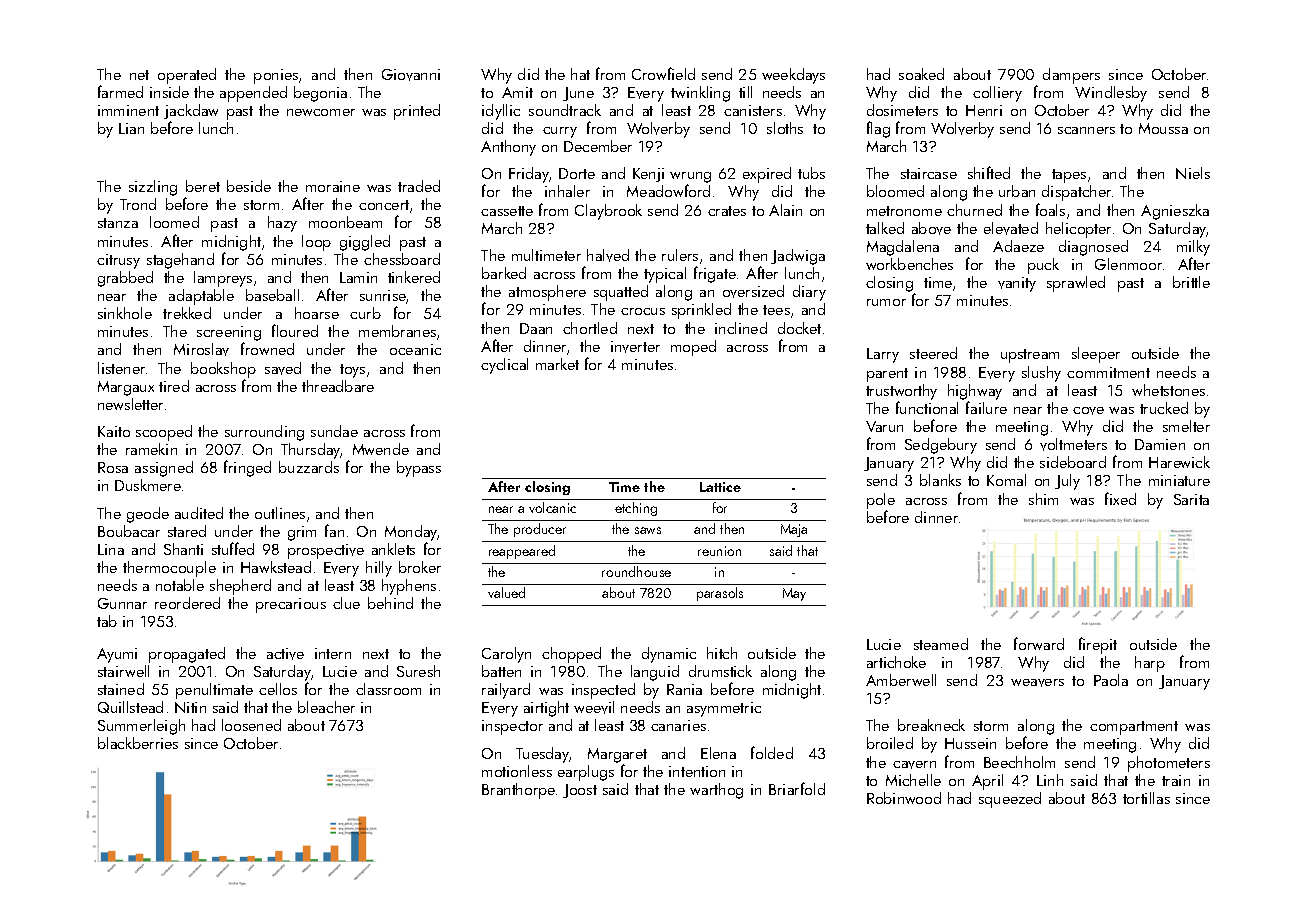  What do you see at coordinates (635, 347) in the screenshot?
I see `inverter` at bounding box center [635, 347].
